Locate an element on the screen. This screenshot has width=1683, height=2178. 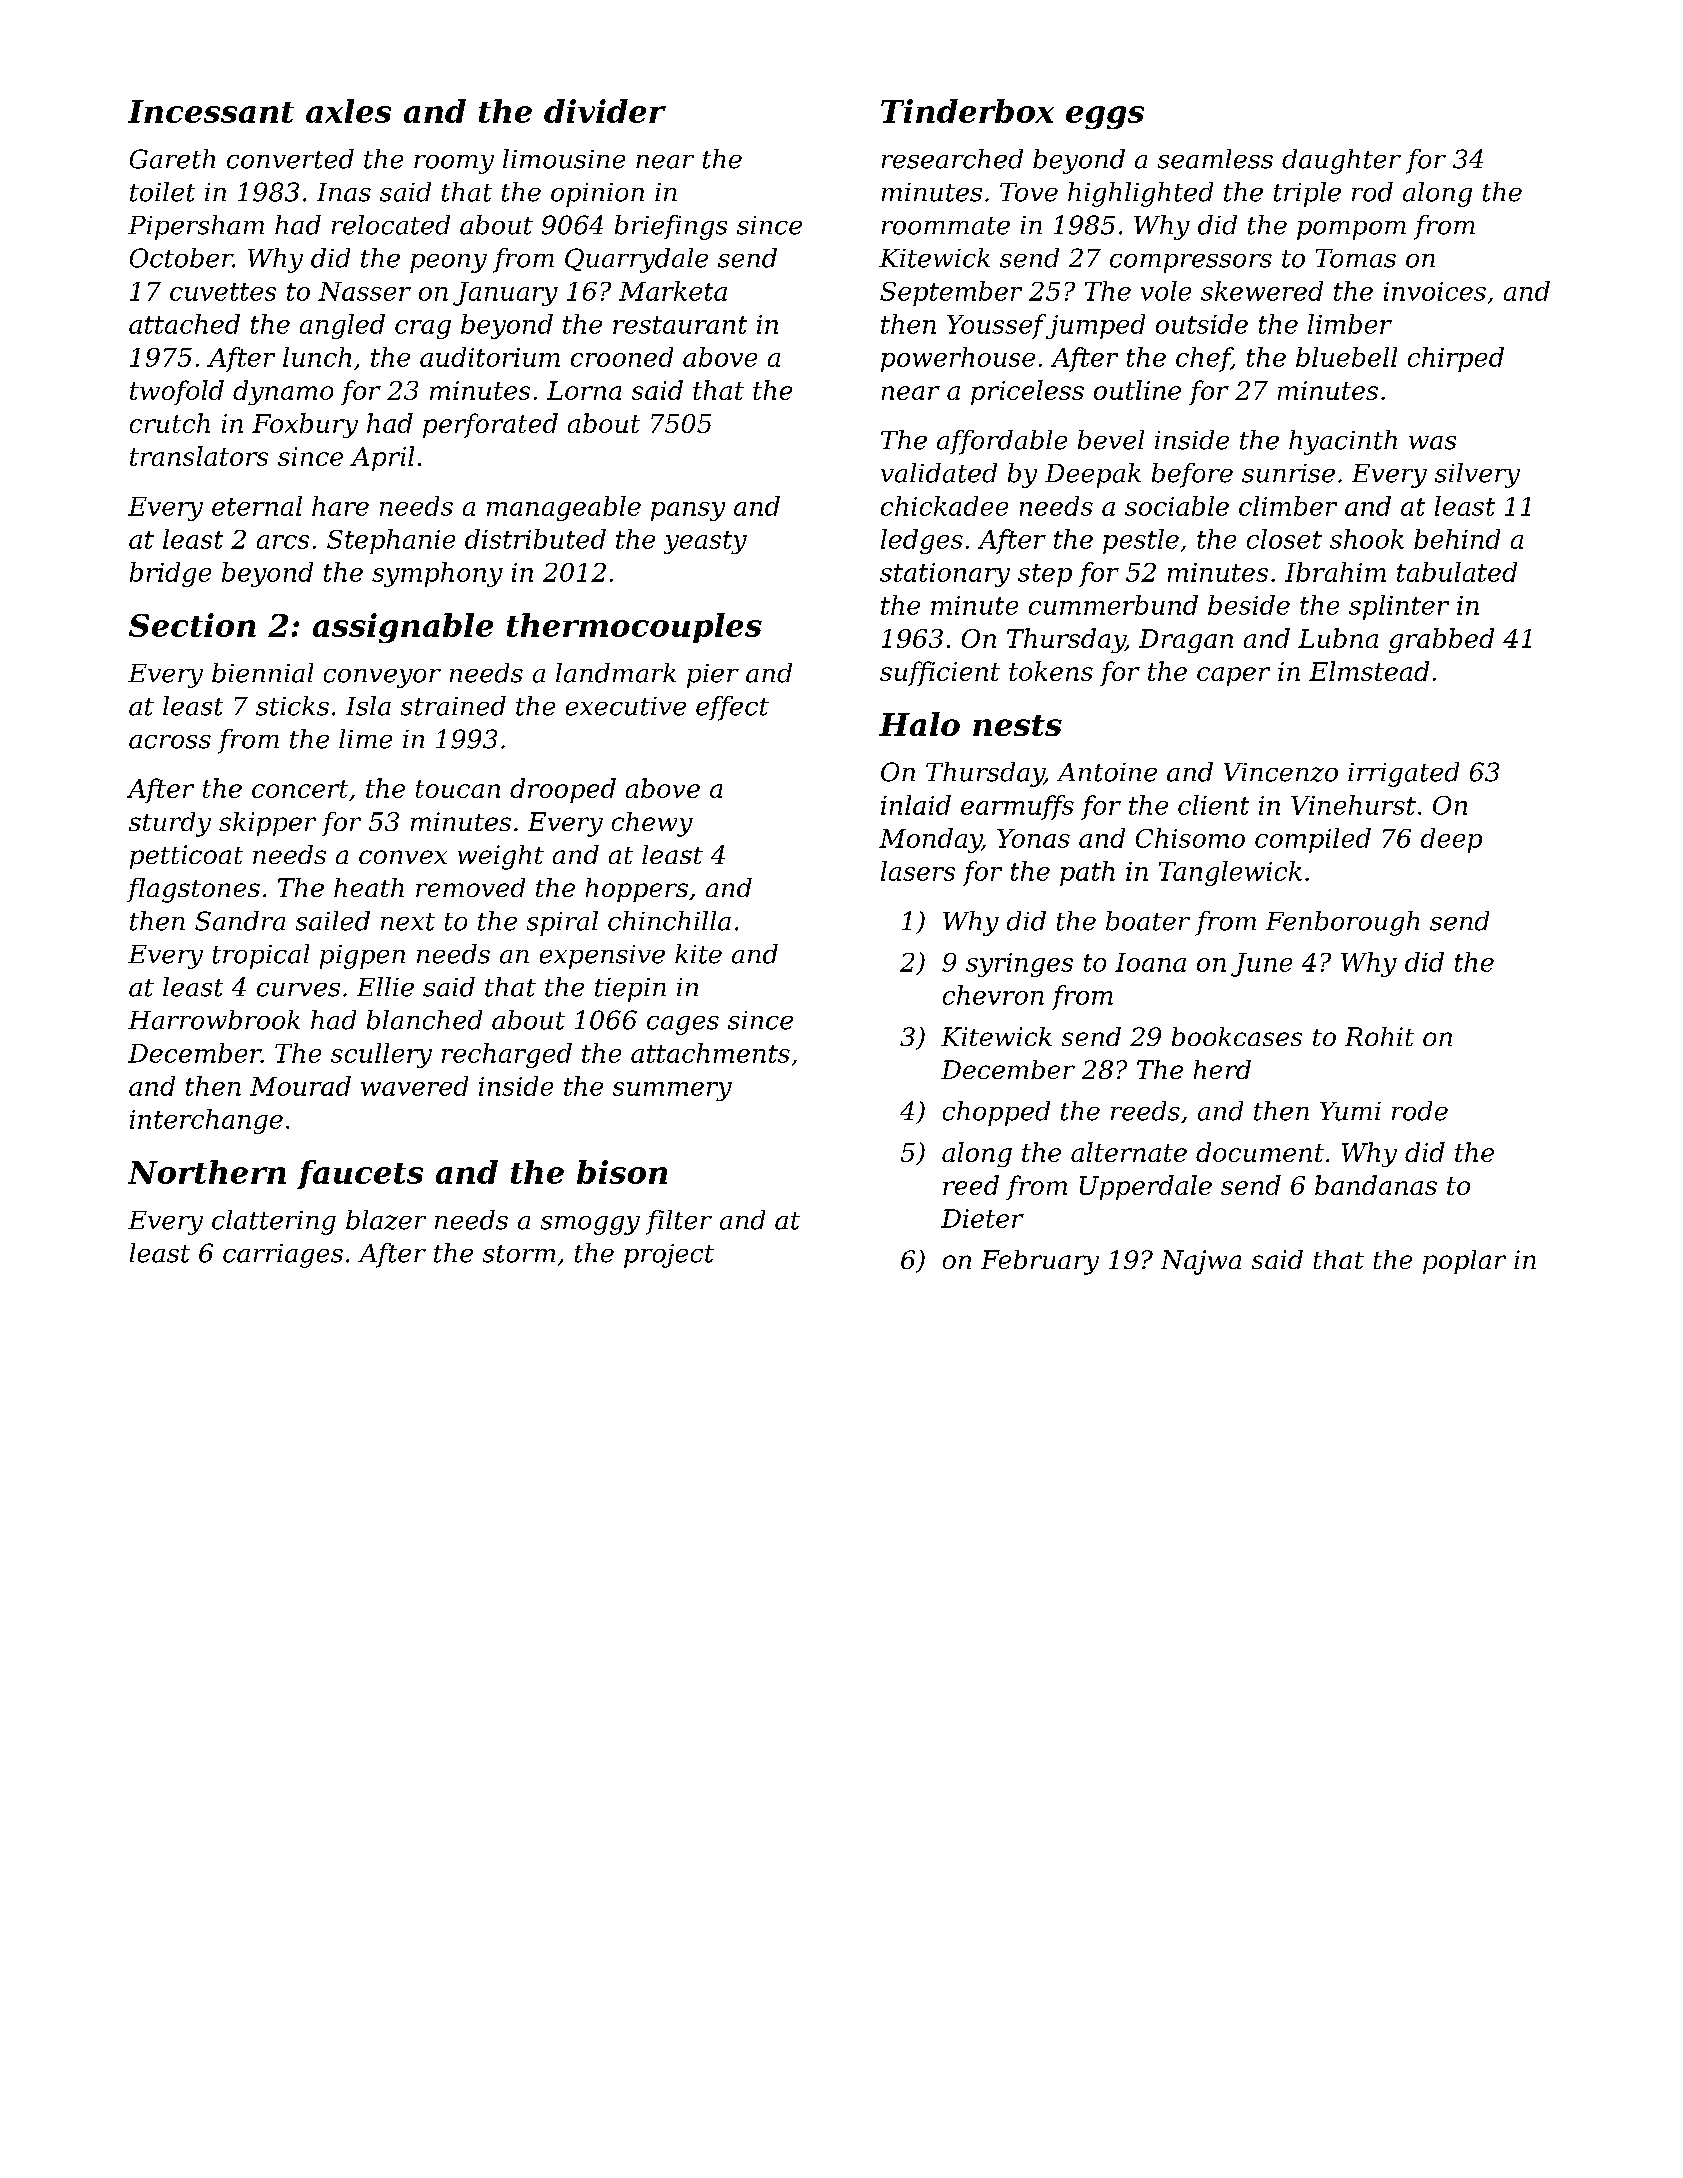
outline is located at coordinates (1137, 390).
